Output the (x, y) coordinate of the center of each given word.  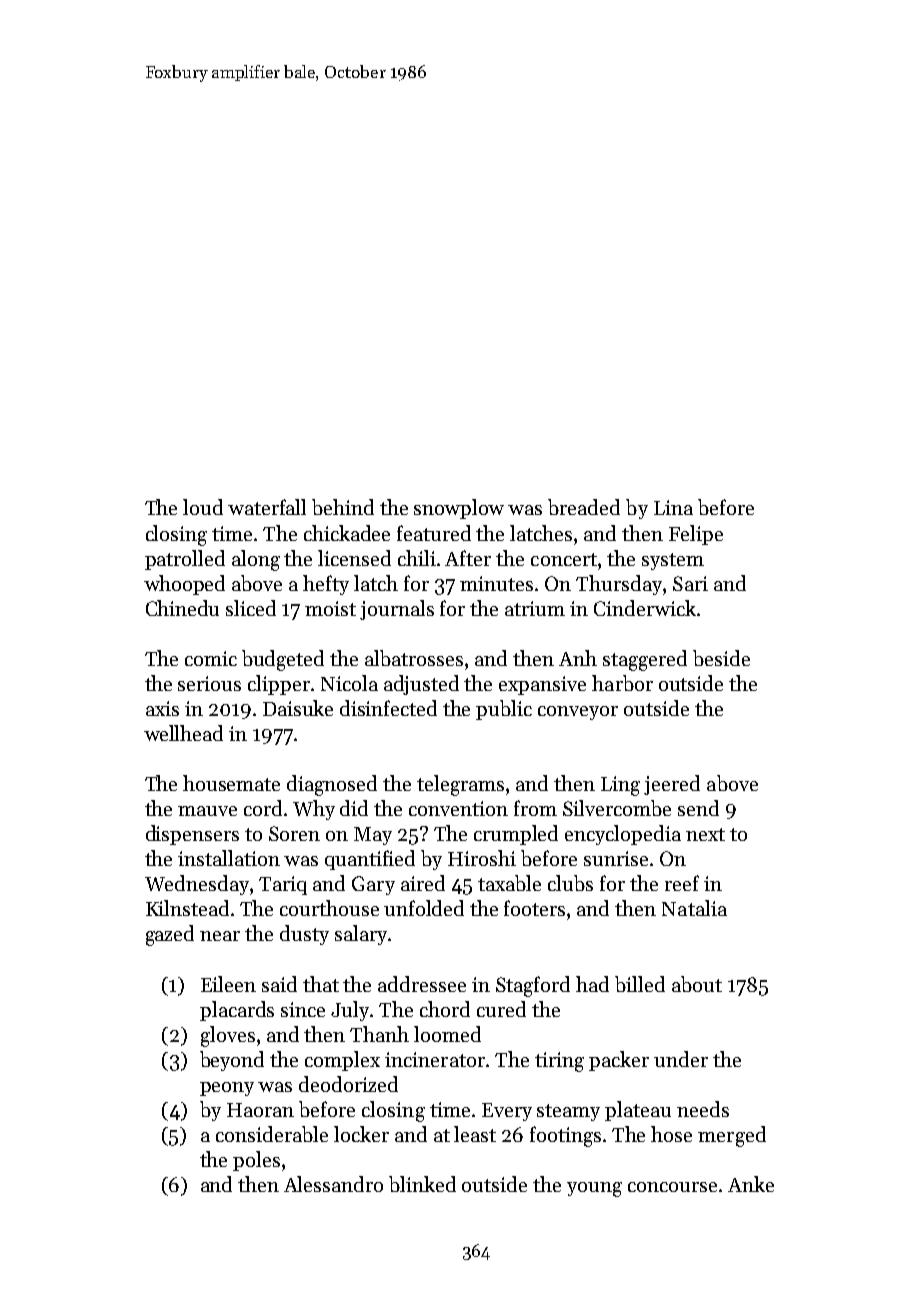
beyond (232, 1061)
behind (343, 507)
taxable (509, 883)
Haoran (260, 1110)
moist (330, 608)
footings (565, 1136)
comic (211, 658)
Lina (673, 507)
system (673, 561)
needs (703, 1109)
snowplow (459, 509)
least (475, 1134)
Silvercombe (617, 808)
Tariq (283, 885)
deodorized (348, 1084)
